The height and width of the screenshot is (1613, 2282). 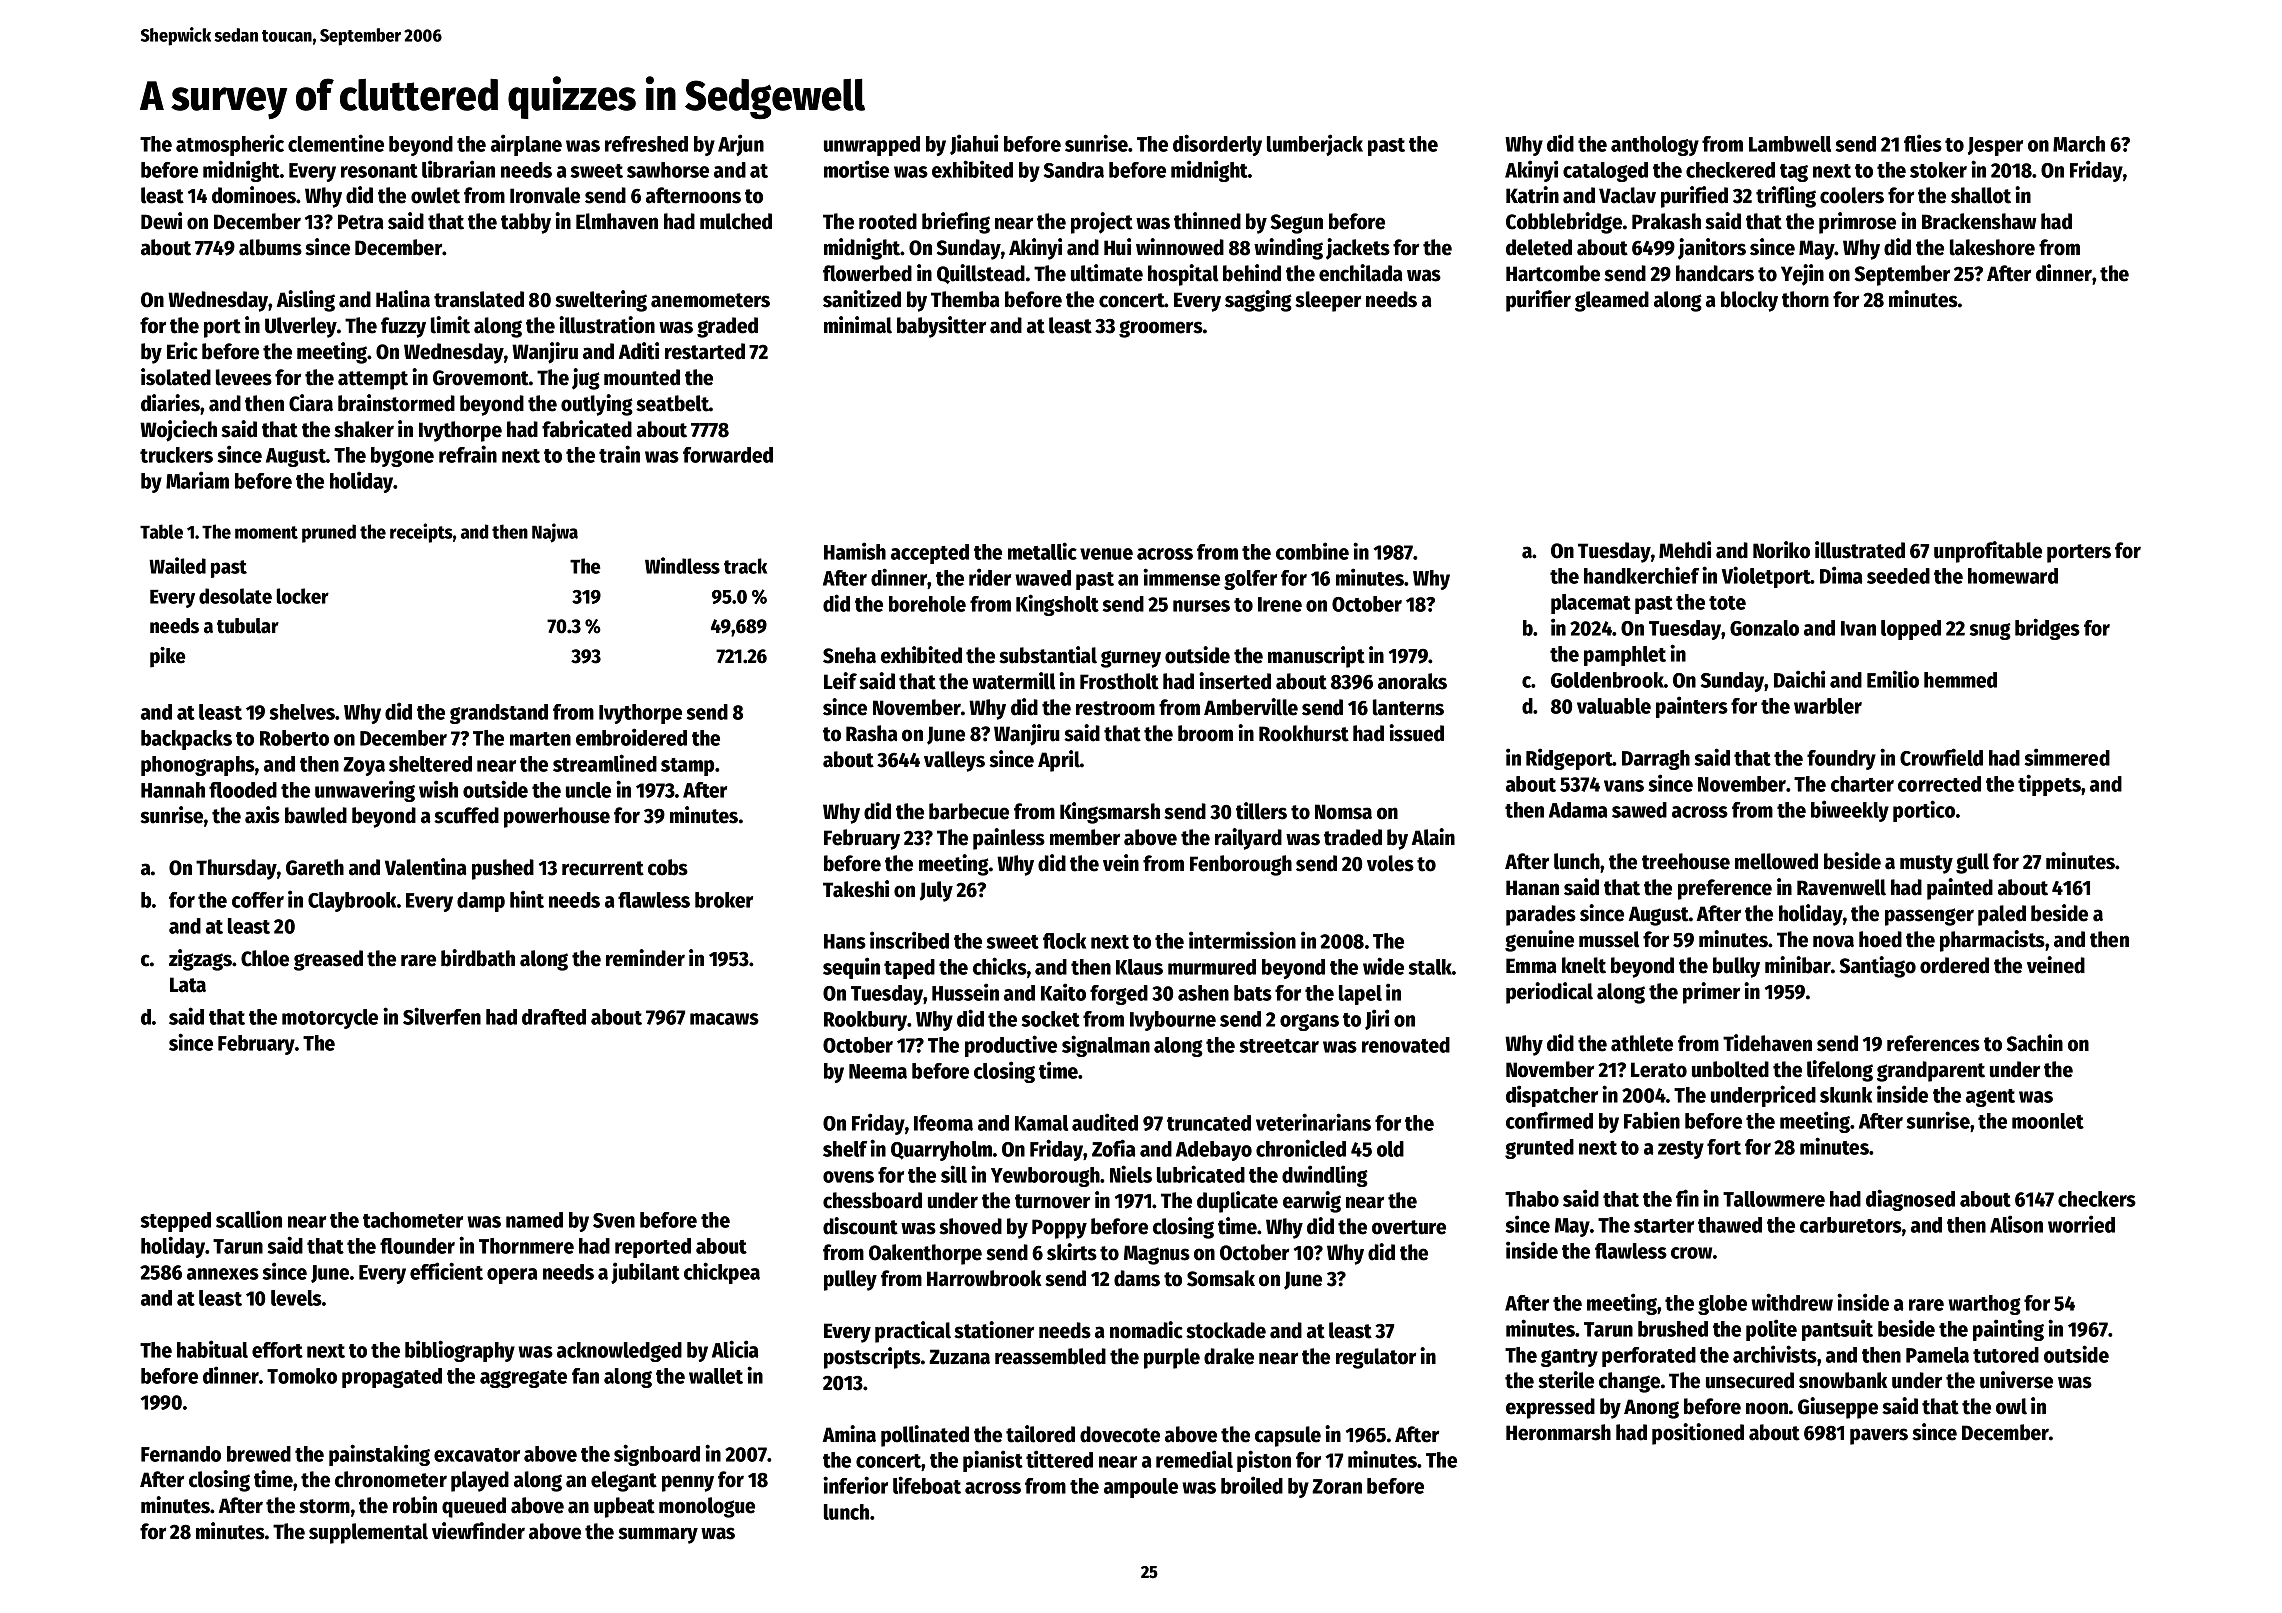 I want to click on Mehdi, so click(x=1685, y=550).
